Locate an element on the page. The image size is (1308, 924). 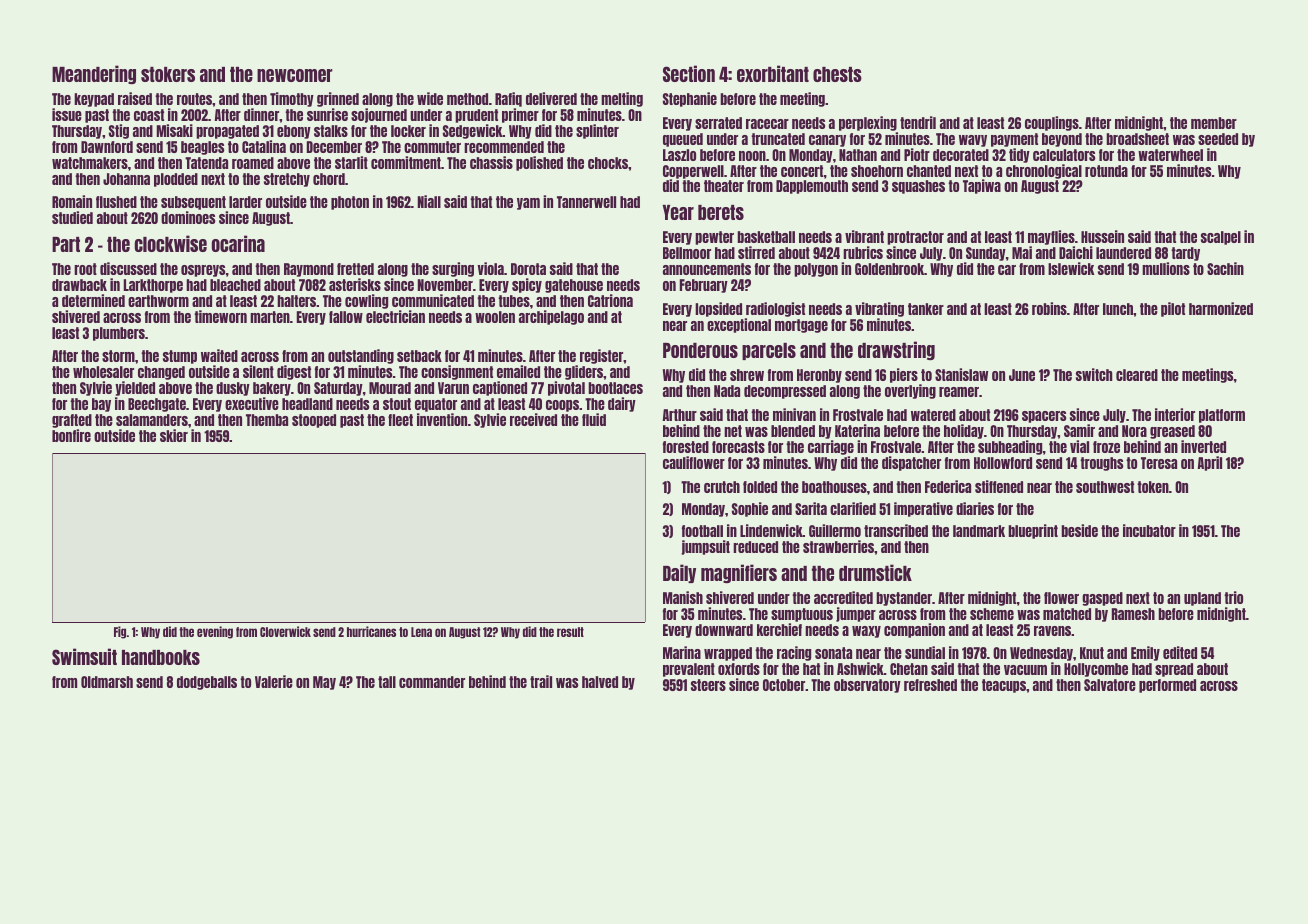
platform is located at coordinates (1222, 416).
